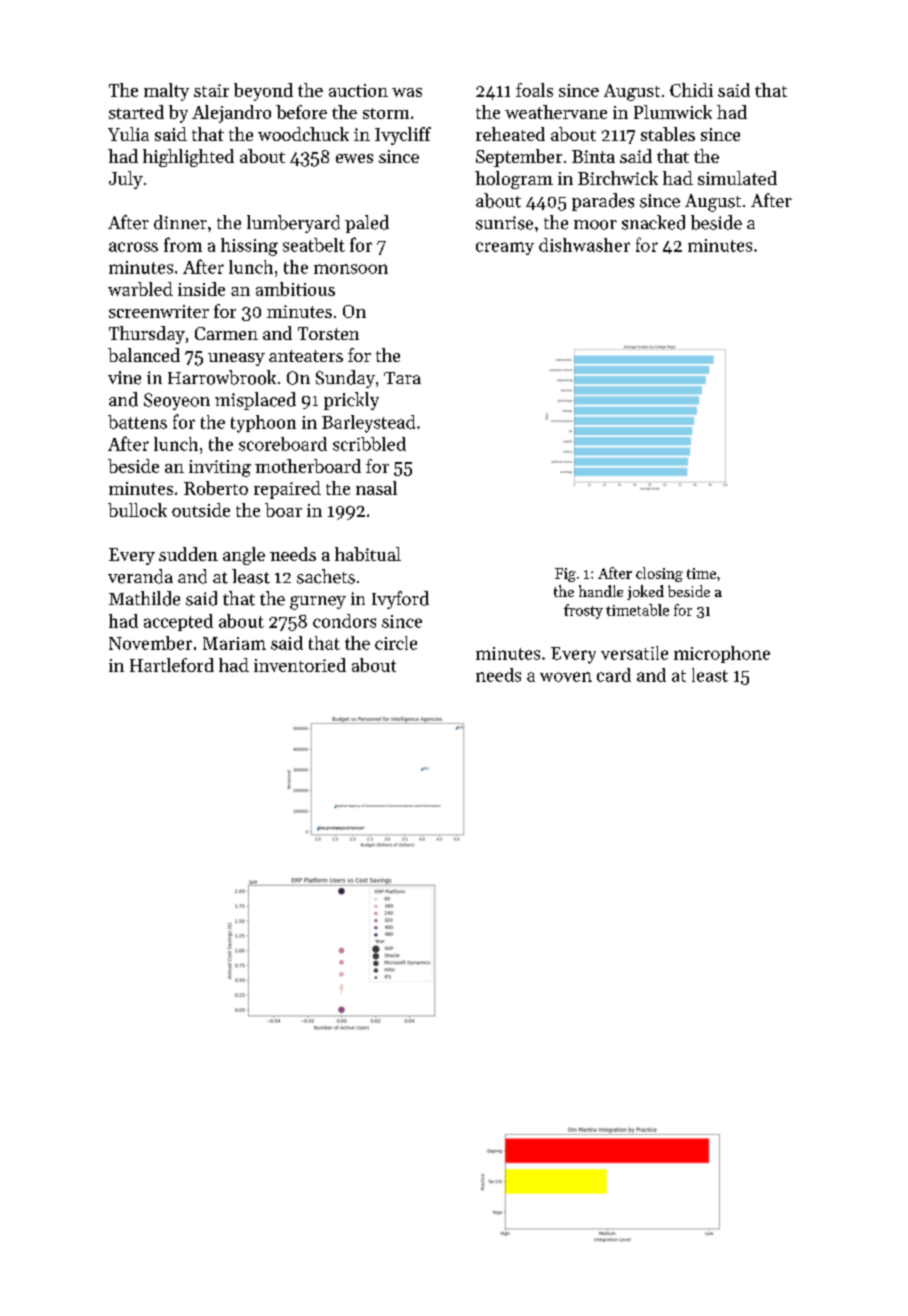 The height and width of the screenshot is (1316, 908). What do you see at coordinates (584, 245) in the screenshot?
I see `dishwasher` at bounding box center [584, 245].
